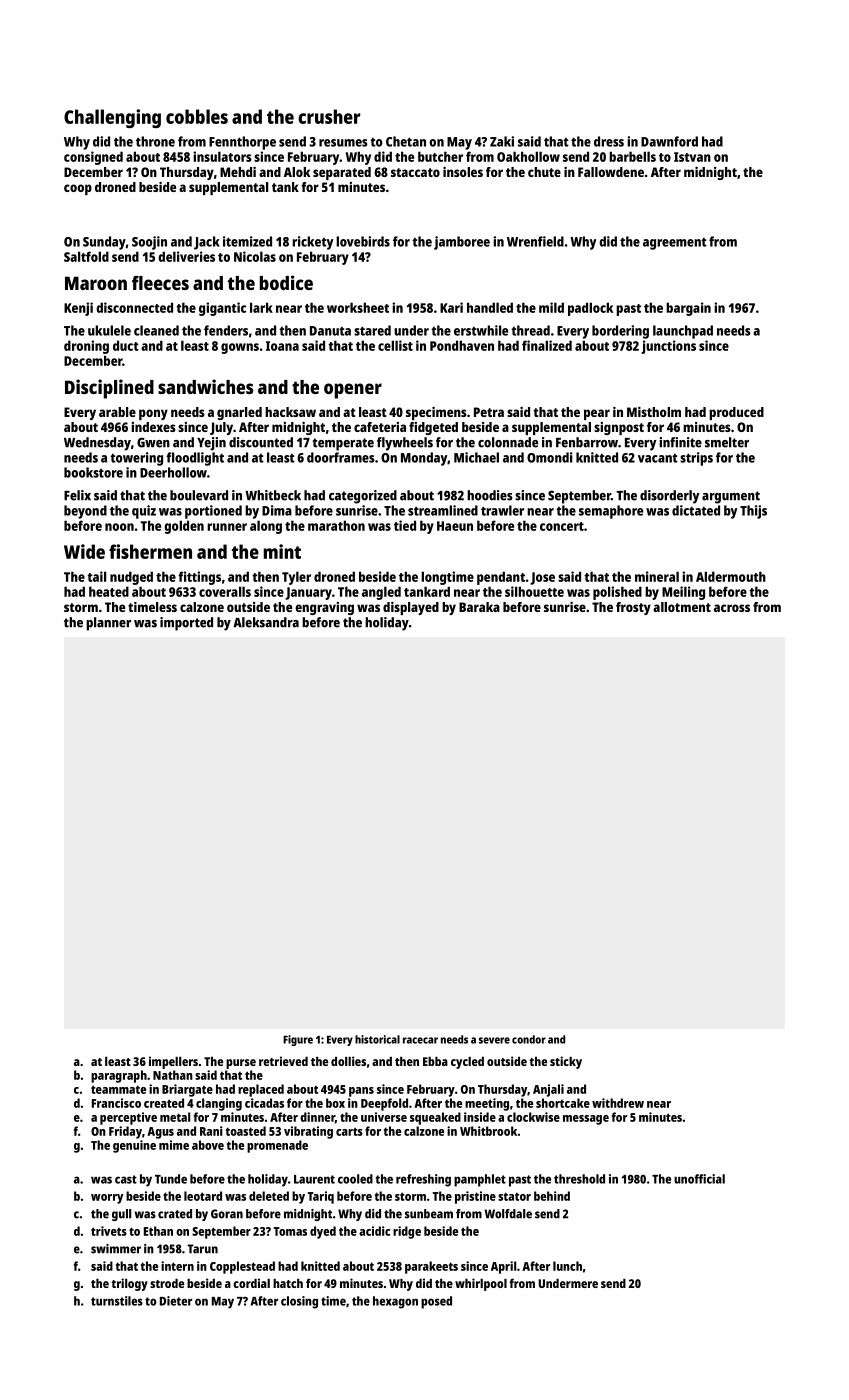 The width and height of the document is (849, 1400). Describe the element at coordinates (732, 608) in the document. I see `across` at that location.
